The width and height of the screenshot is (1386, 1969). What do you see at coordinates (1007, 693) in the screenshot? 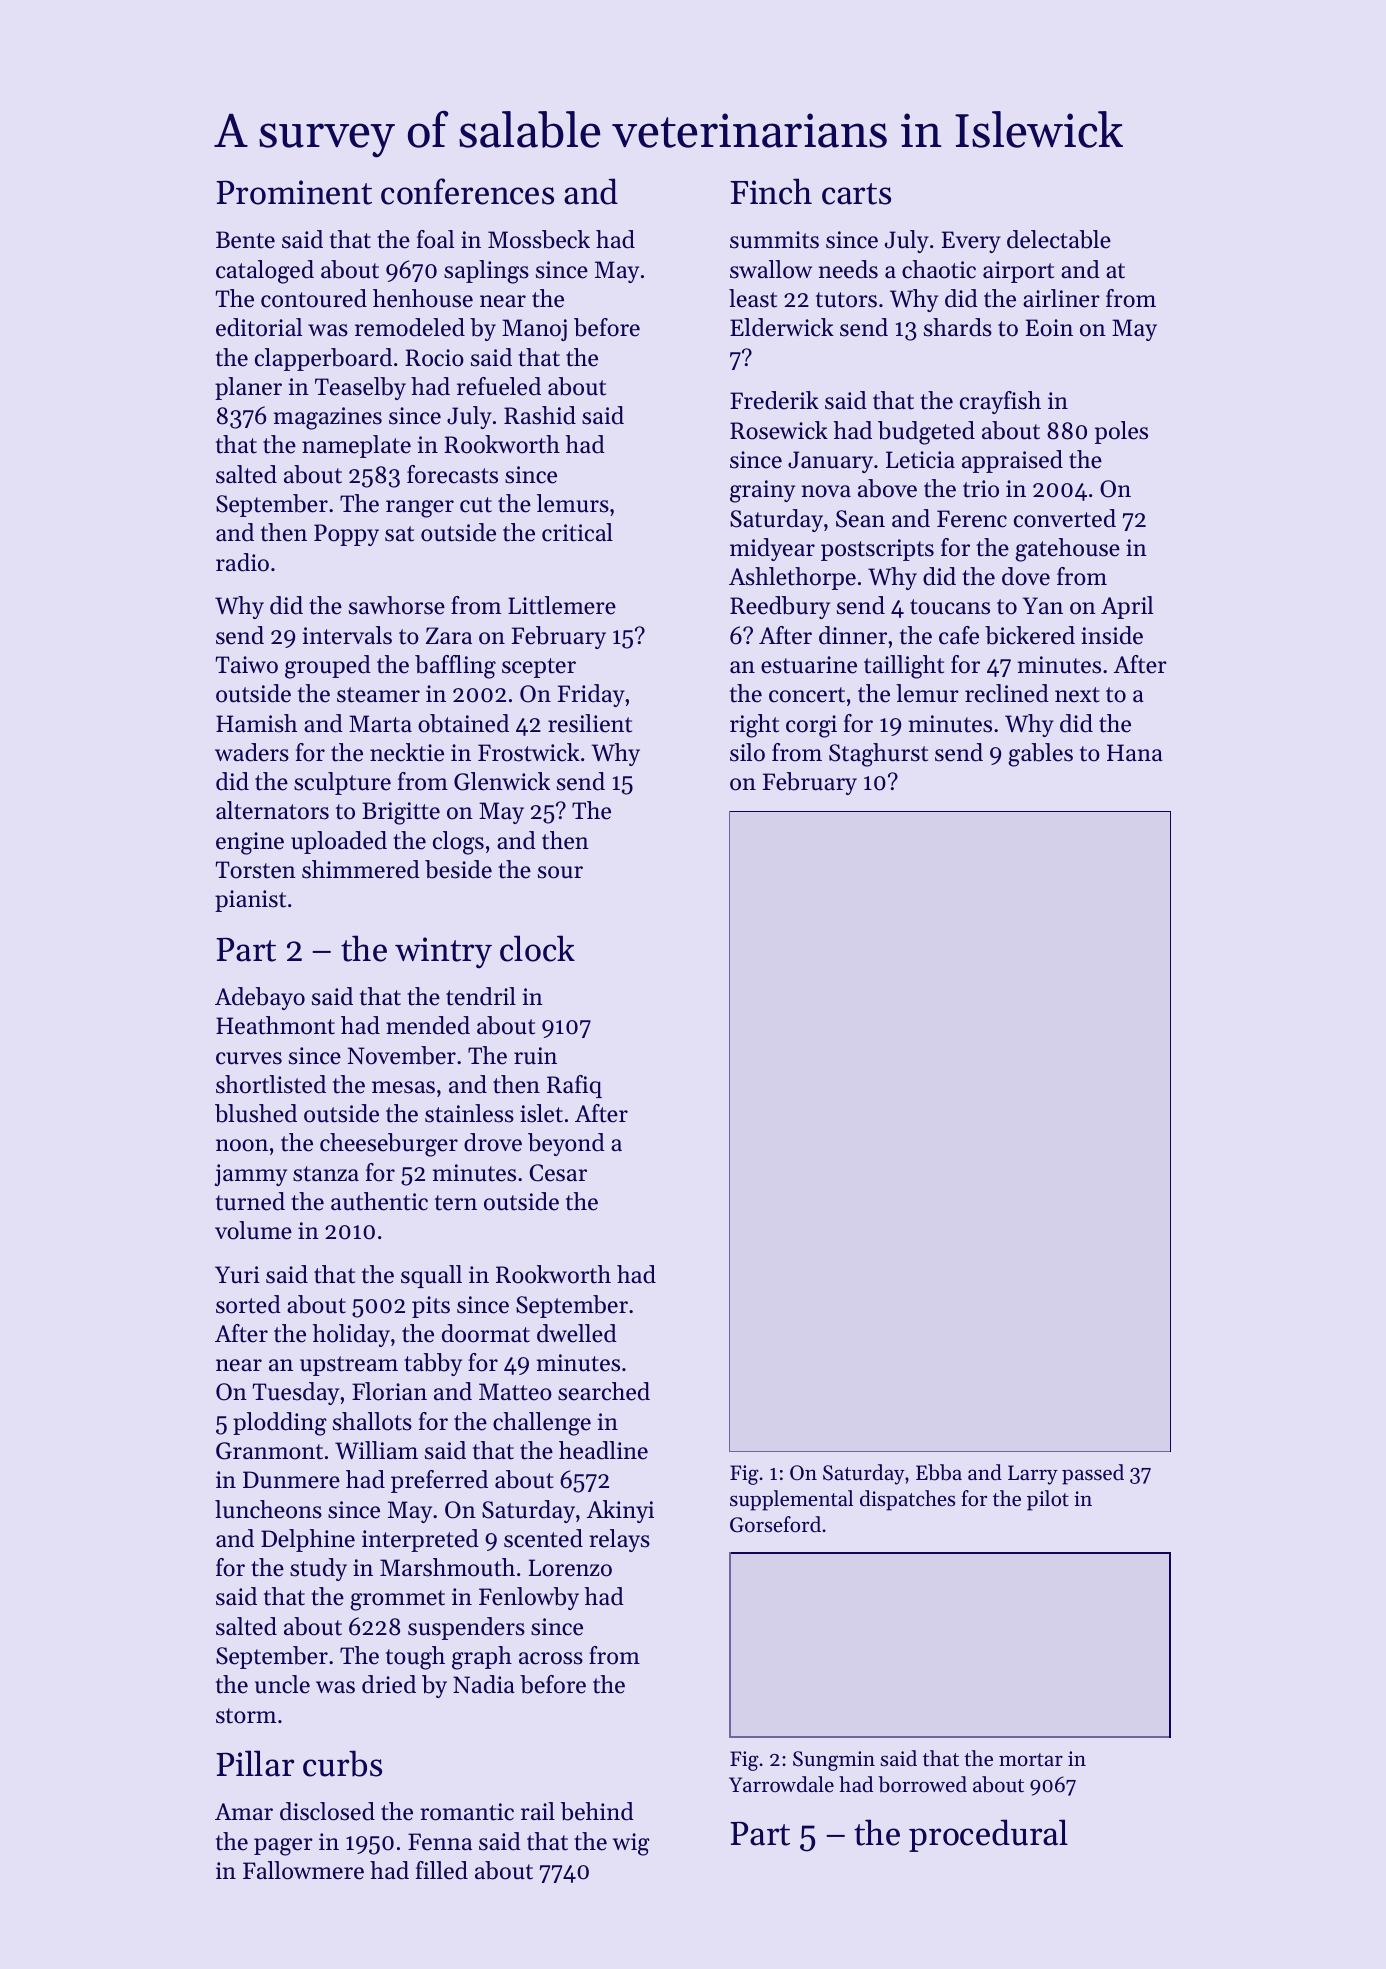
I see `reclined` at bounding box center [1007, 693].
